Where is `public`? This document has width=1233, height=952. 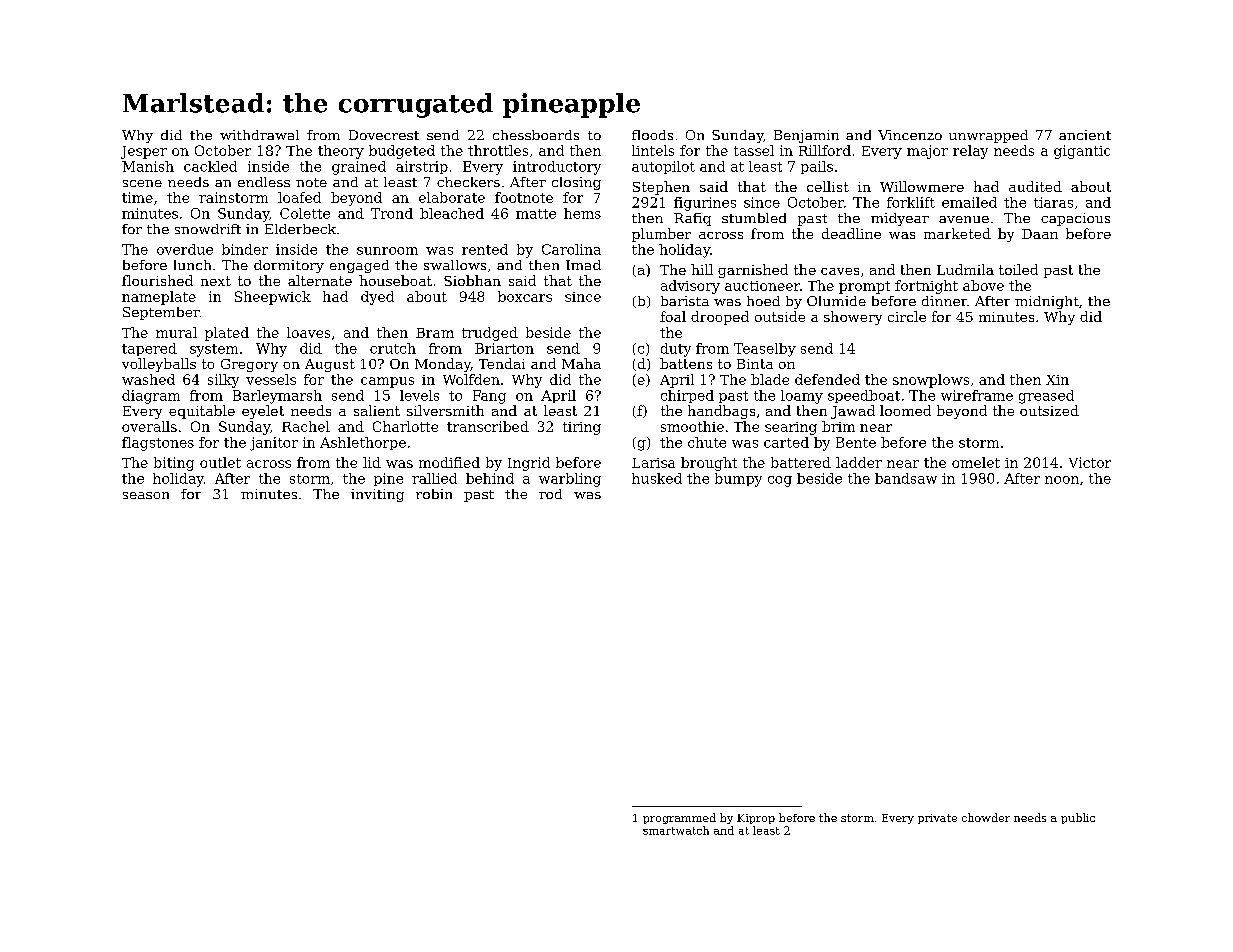 public is located at coordinates (1078, 818).
